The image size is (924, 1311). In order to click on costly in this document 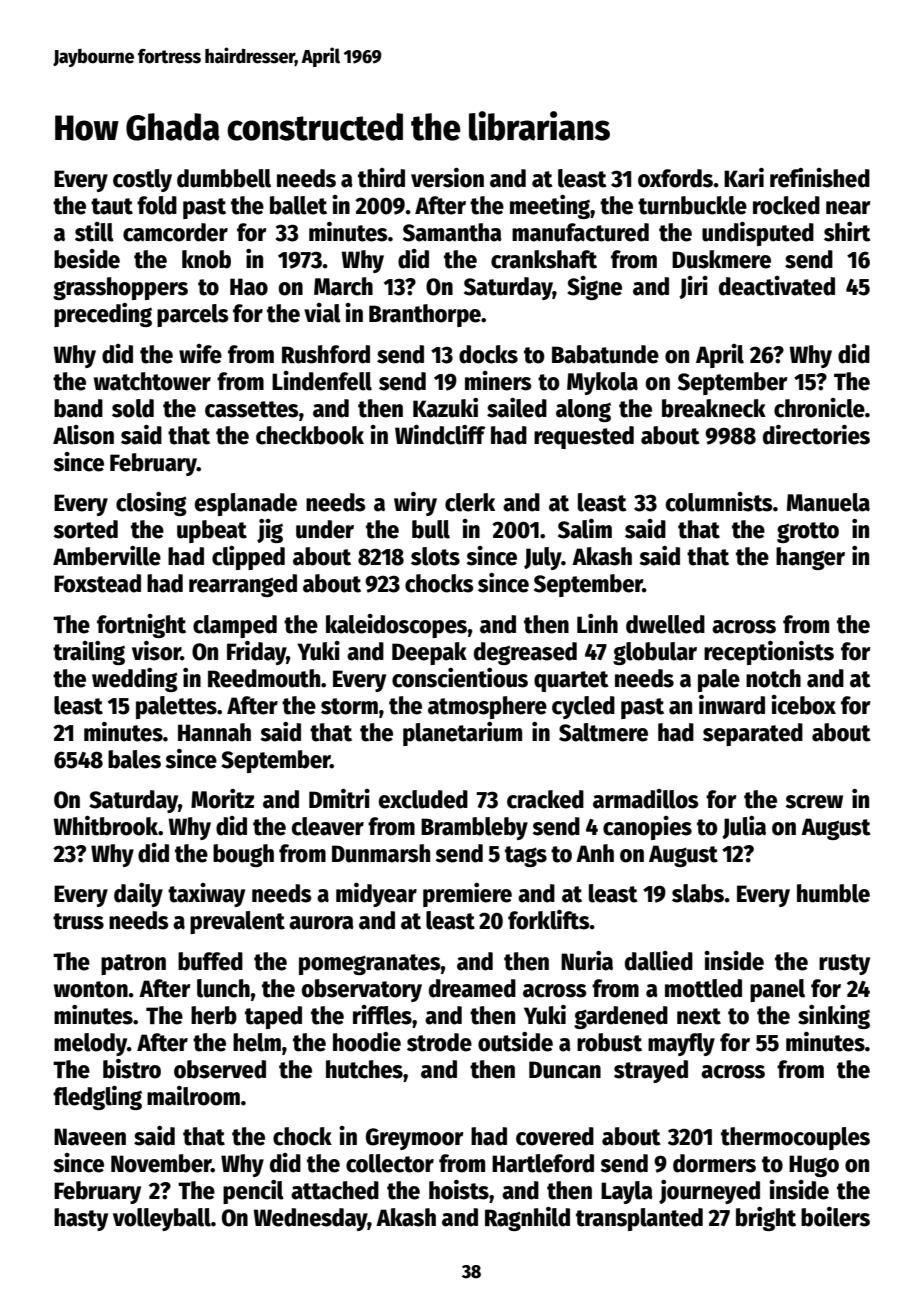, I will do `click(142, 180)`.
